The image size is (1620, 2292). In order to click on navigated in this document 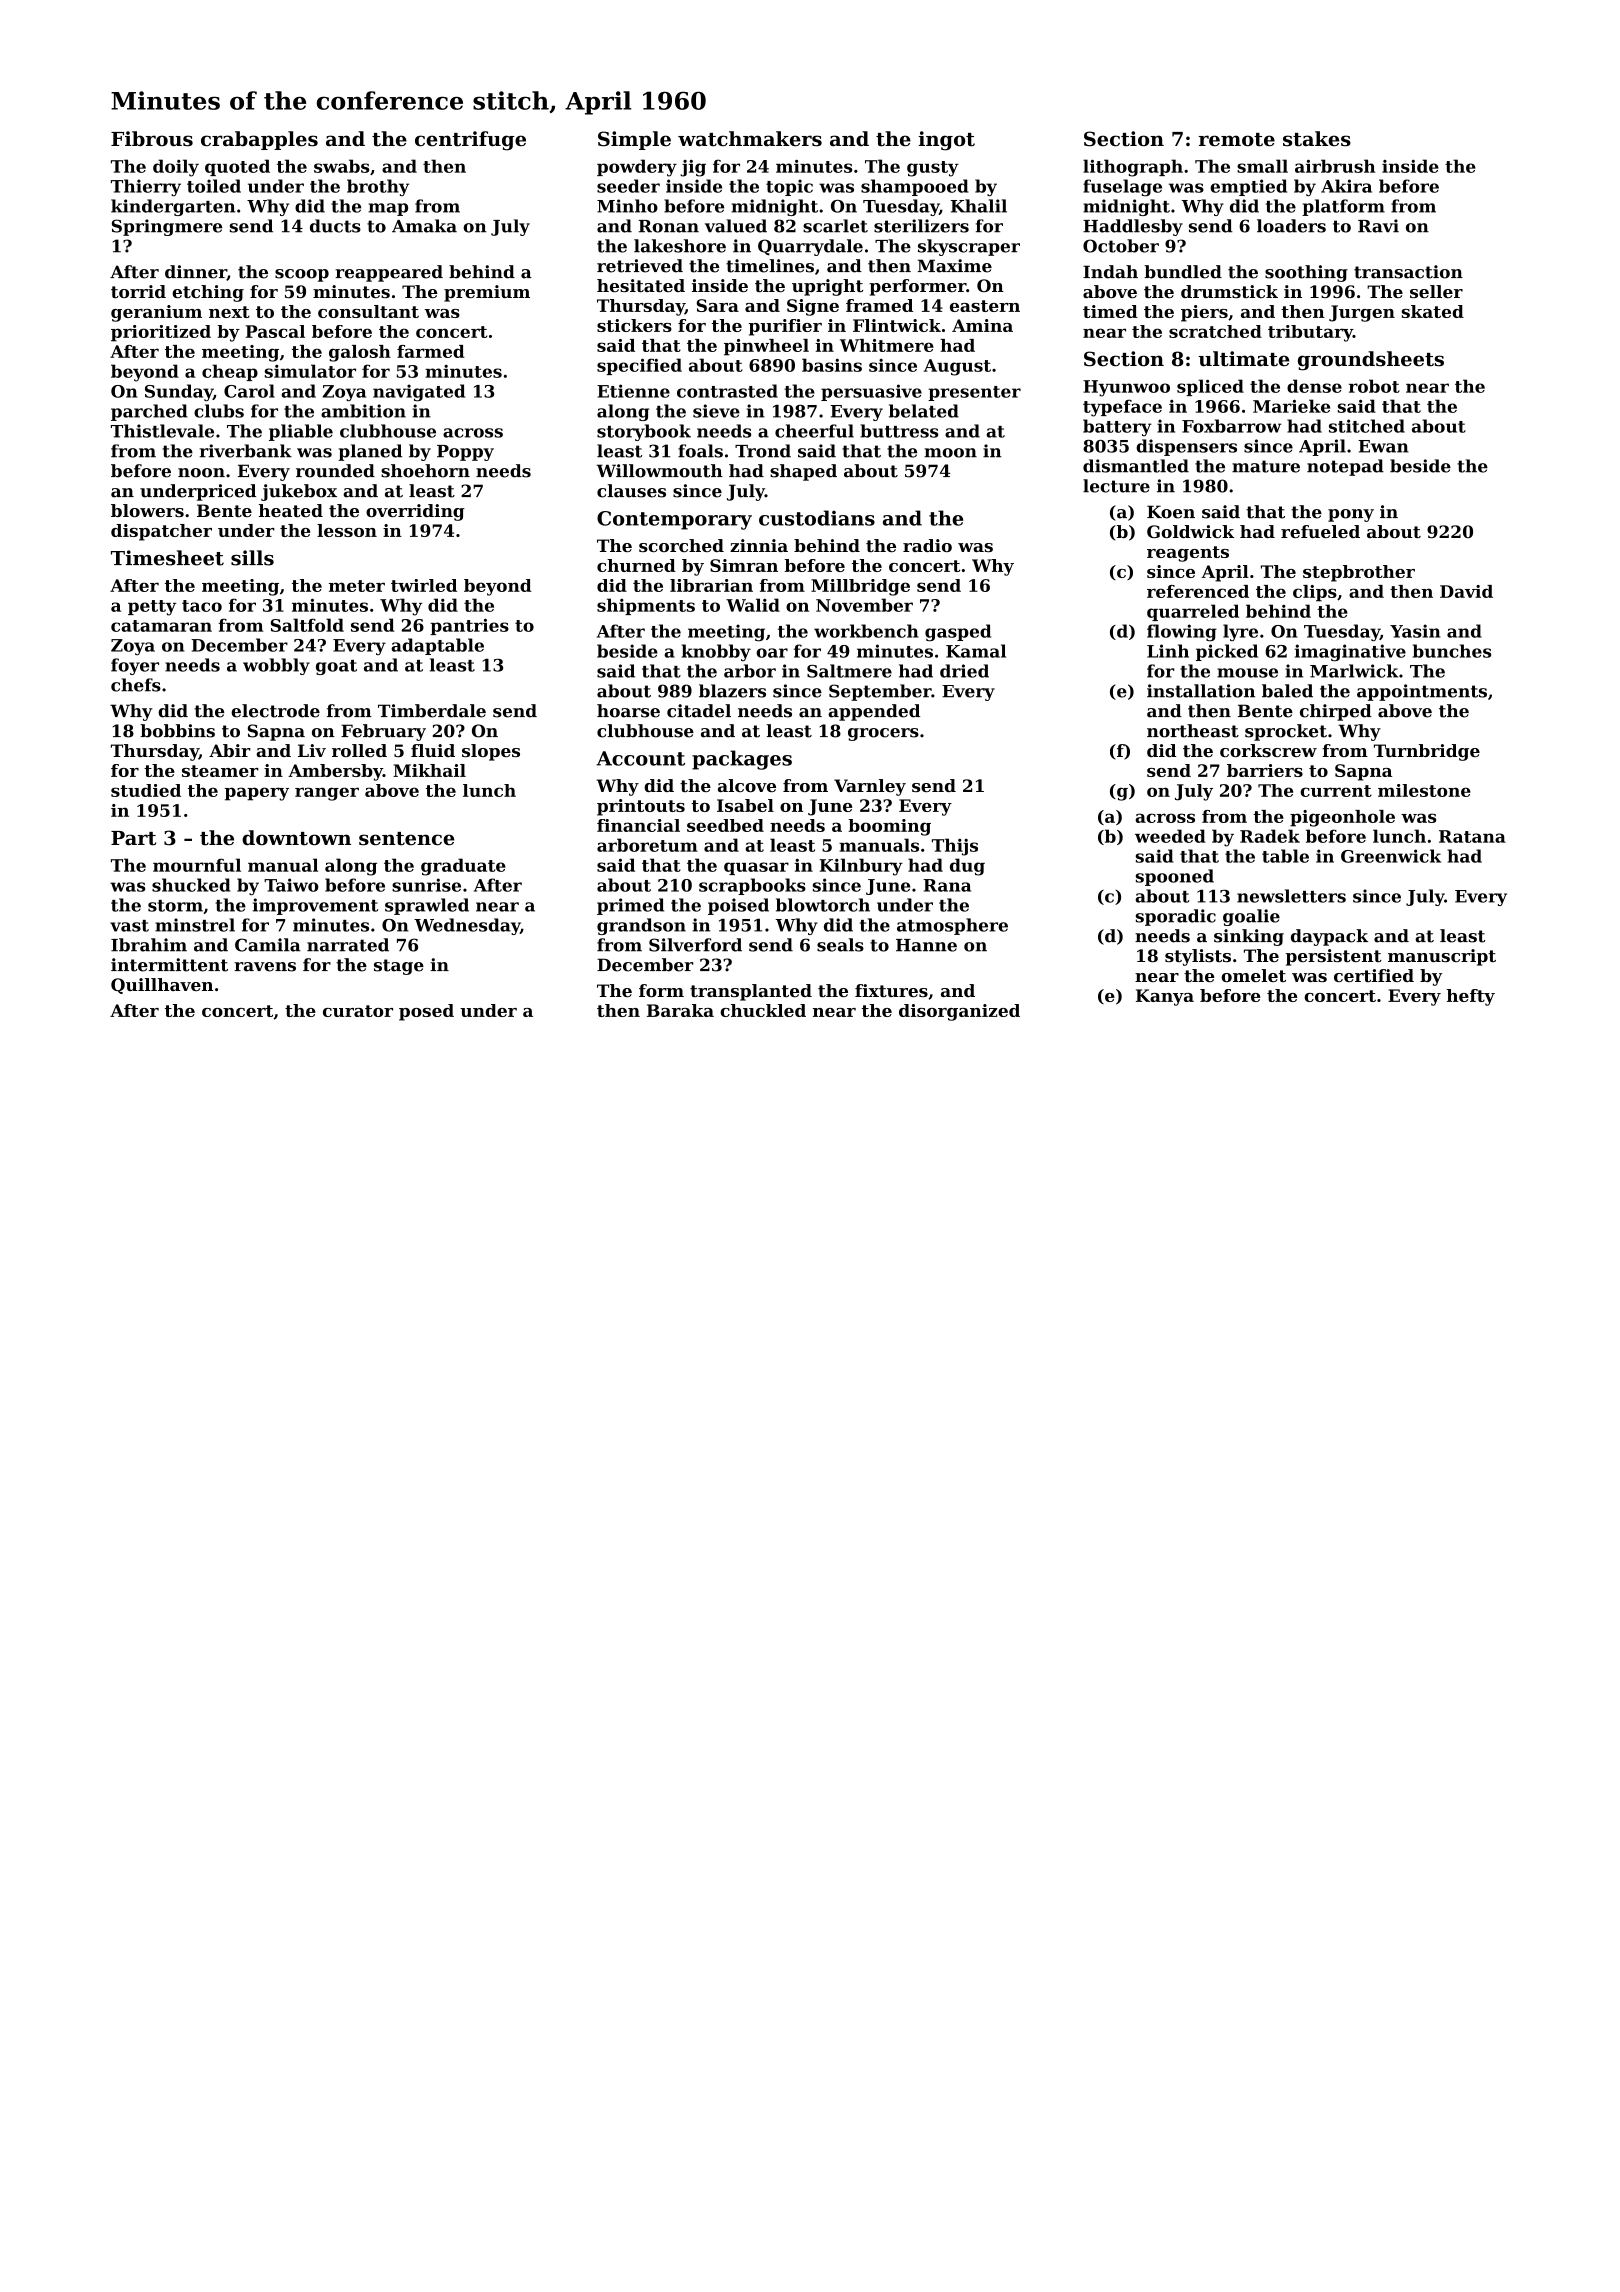, I will do `click(419, 393)`.
